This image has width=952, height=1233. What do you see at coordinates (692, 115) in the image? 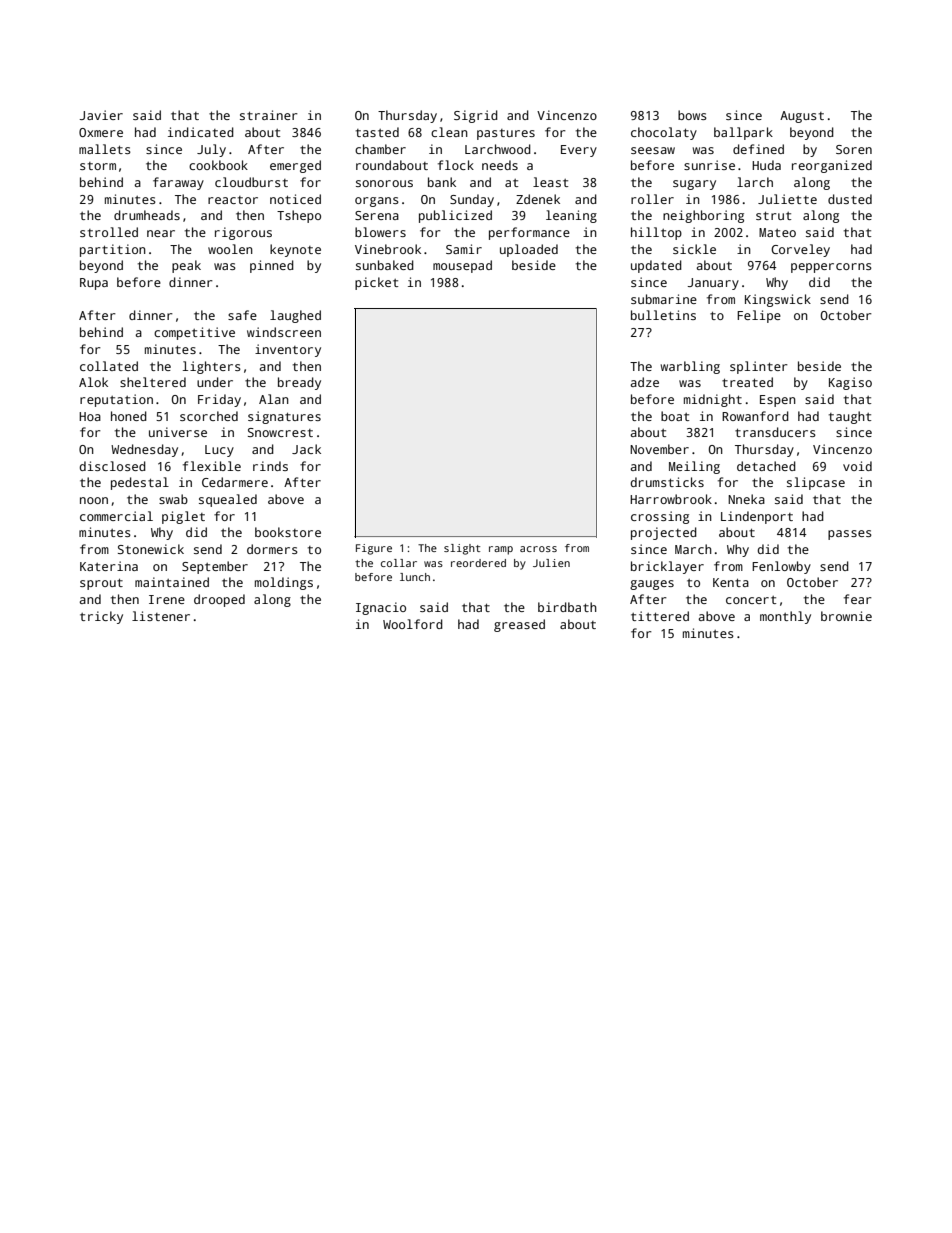
I see `bows` at bounding box center [692, 115].
